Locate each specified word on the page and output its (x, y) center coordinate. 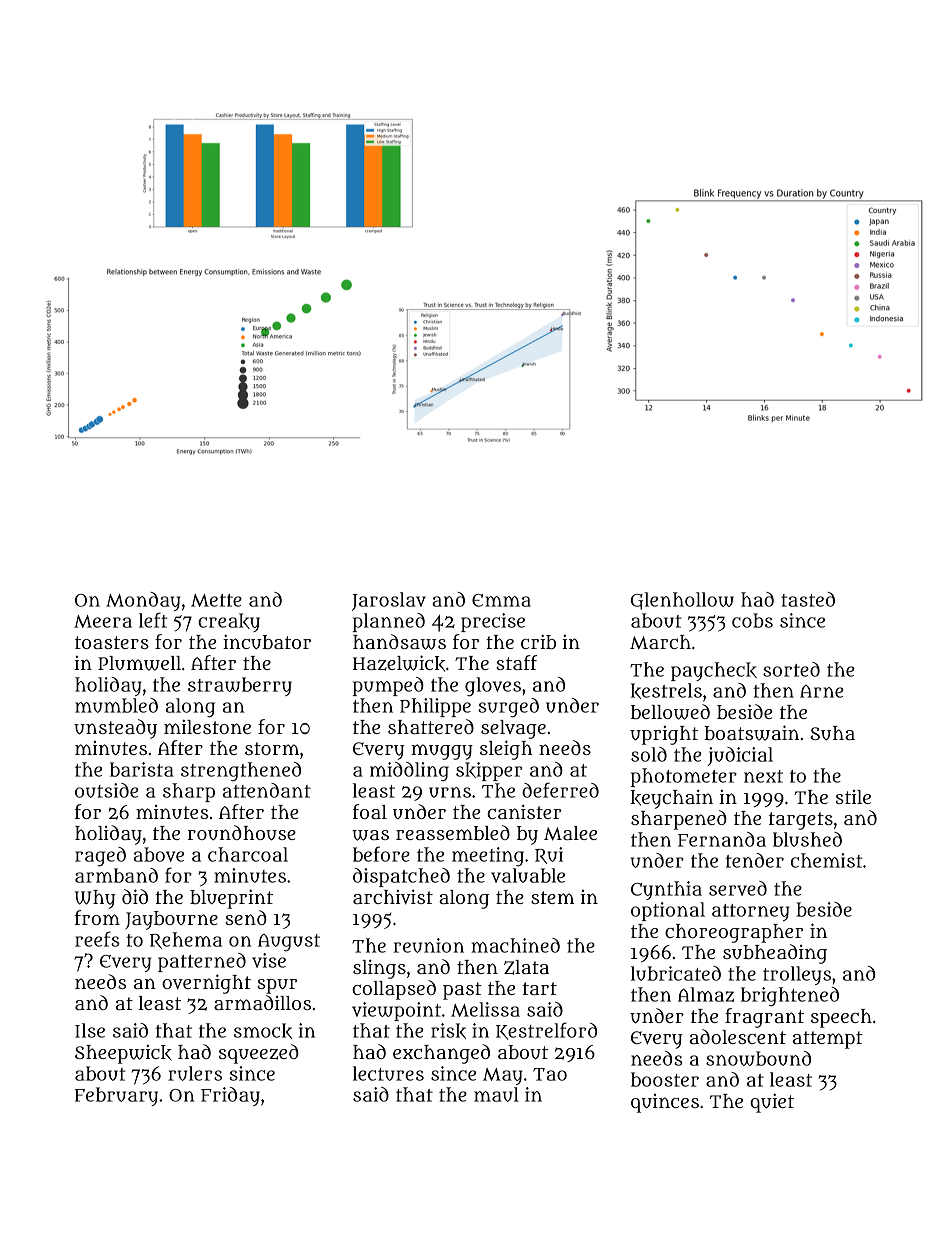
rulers (195, 1073)
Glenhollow (682, 601)
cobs (752, 620)
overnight (206, 984)
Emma (501, 600)
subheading (775, 954)
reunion (429, 945)
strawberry (240, 686)
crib (538, 641)
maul (496, 1094)
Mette (216, 600)
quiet (772, 1103)
